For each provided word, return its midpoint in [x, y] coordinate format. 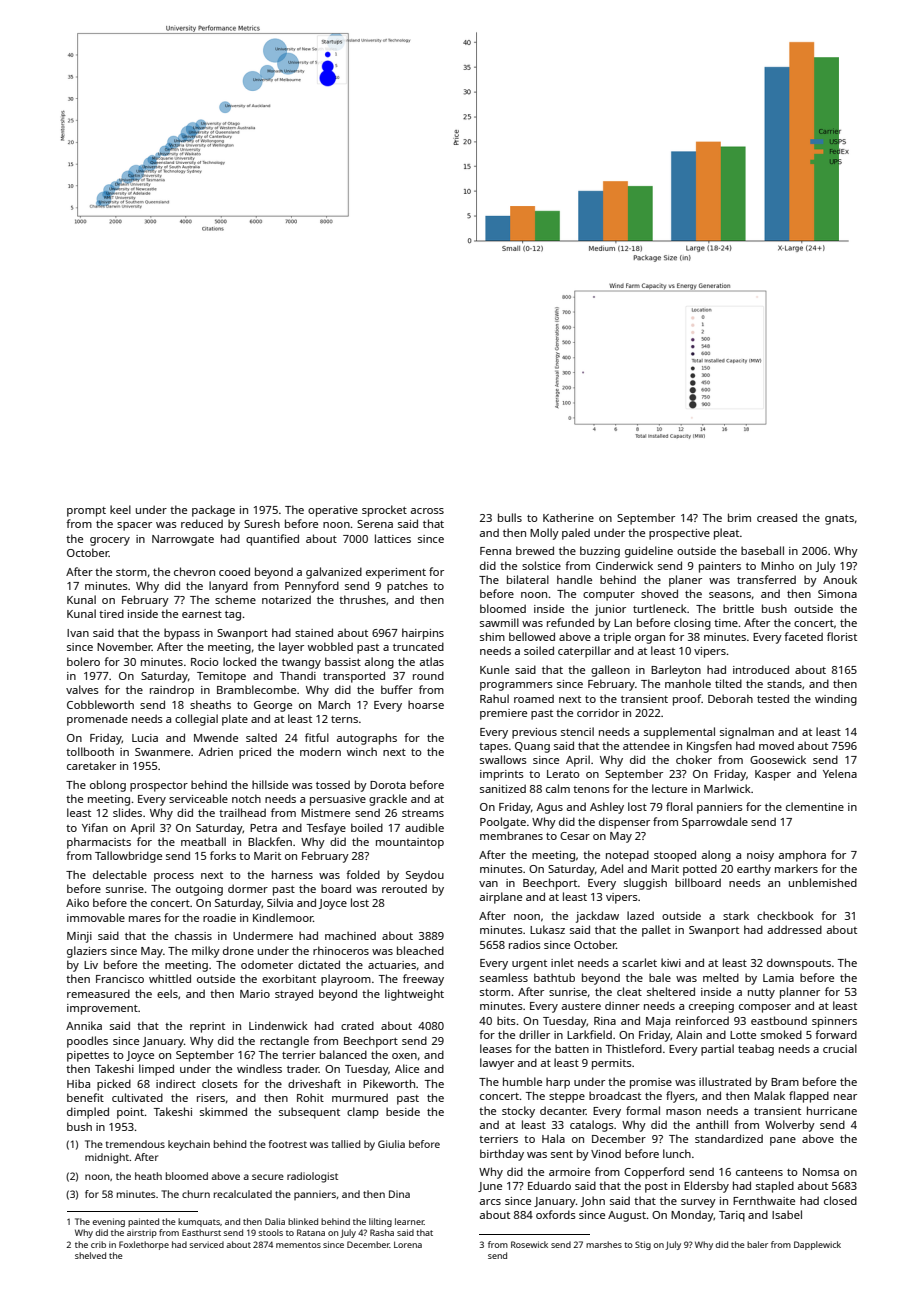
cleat [629, 991]
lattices [393, 538]
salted [261, 737]
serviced [206, 1244]
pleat [727, 534]
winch [362, 751]
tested [773, 698]
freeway [423, 980]
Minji [79, 937]
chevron [194, 571]
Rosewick [529, 1244]
